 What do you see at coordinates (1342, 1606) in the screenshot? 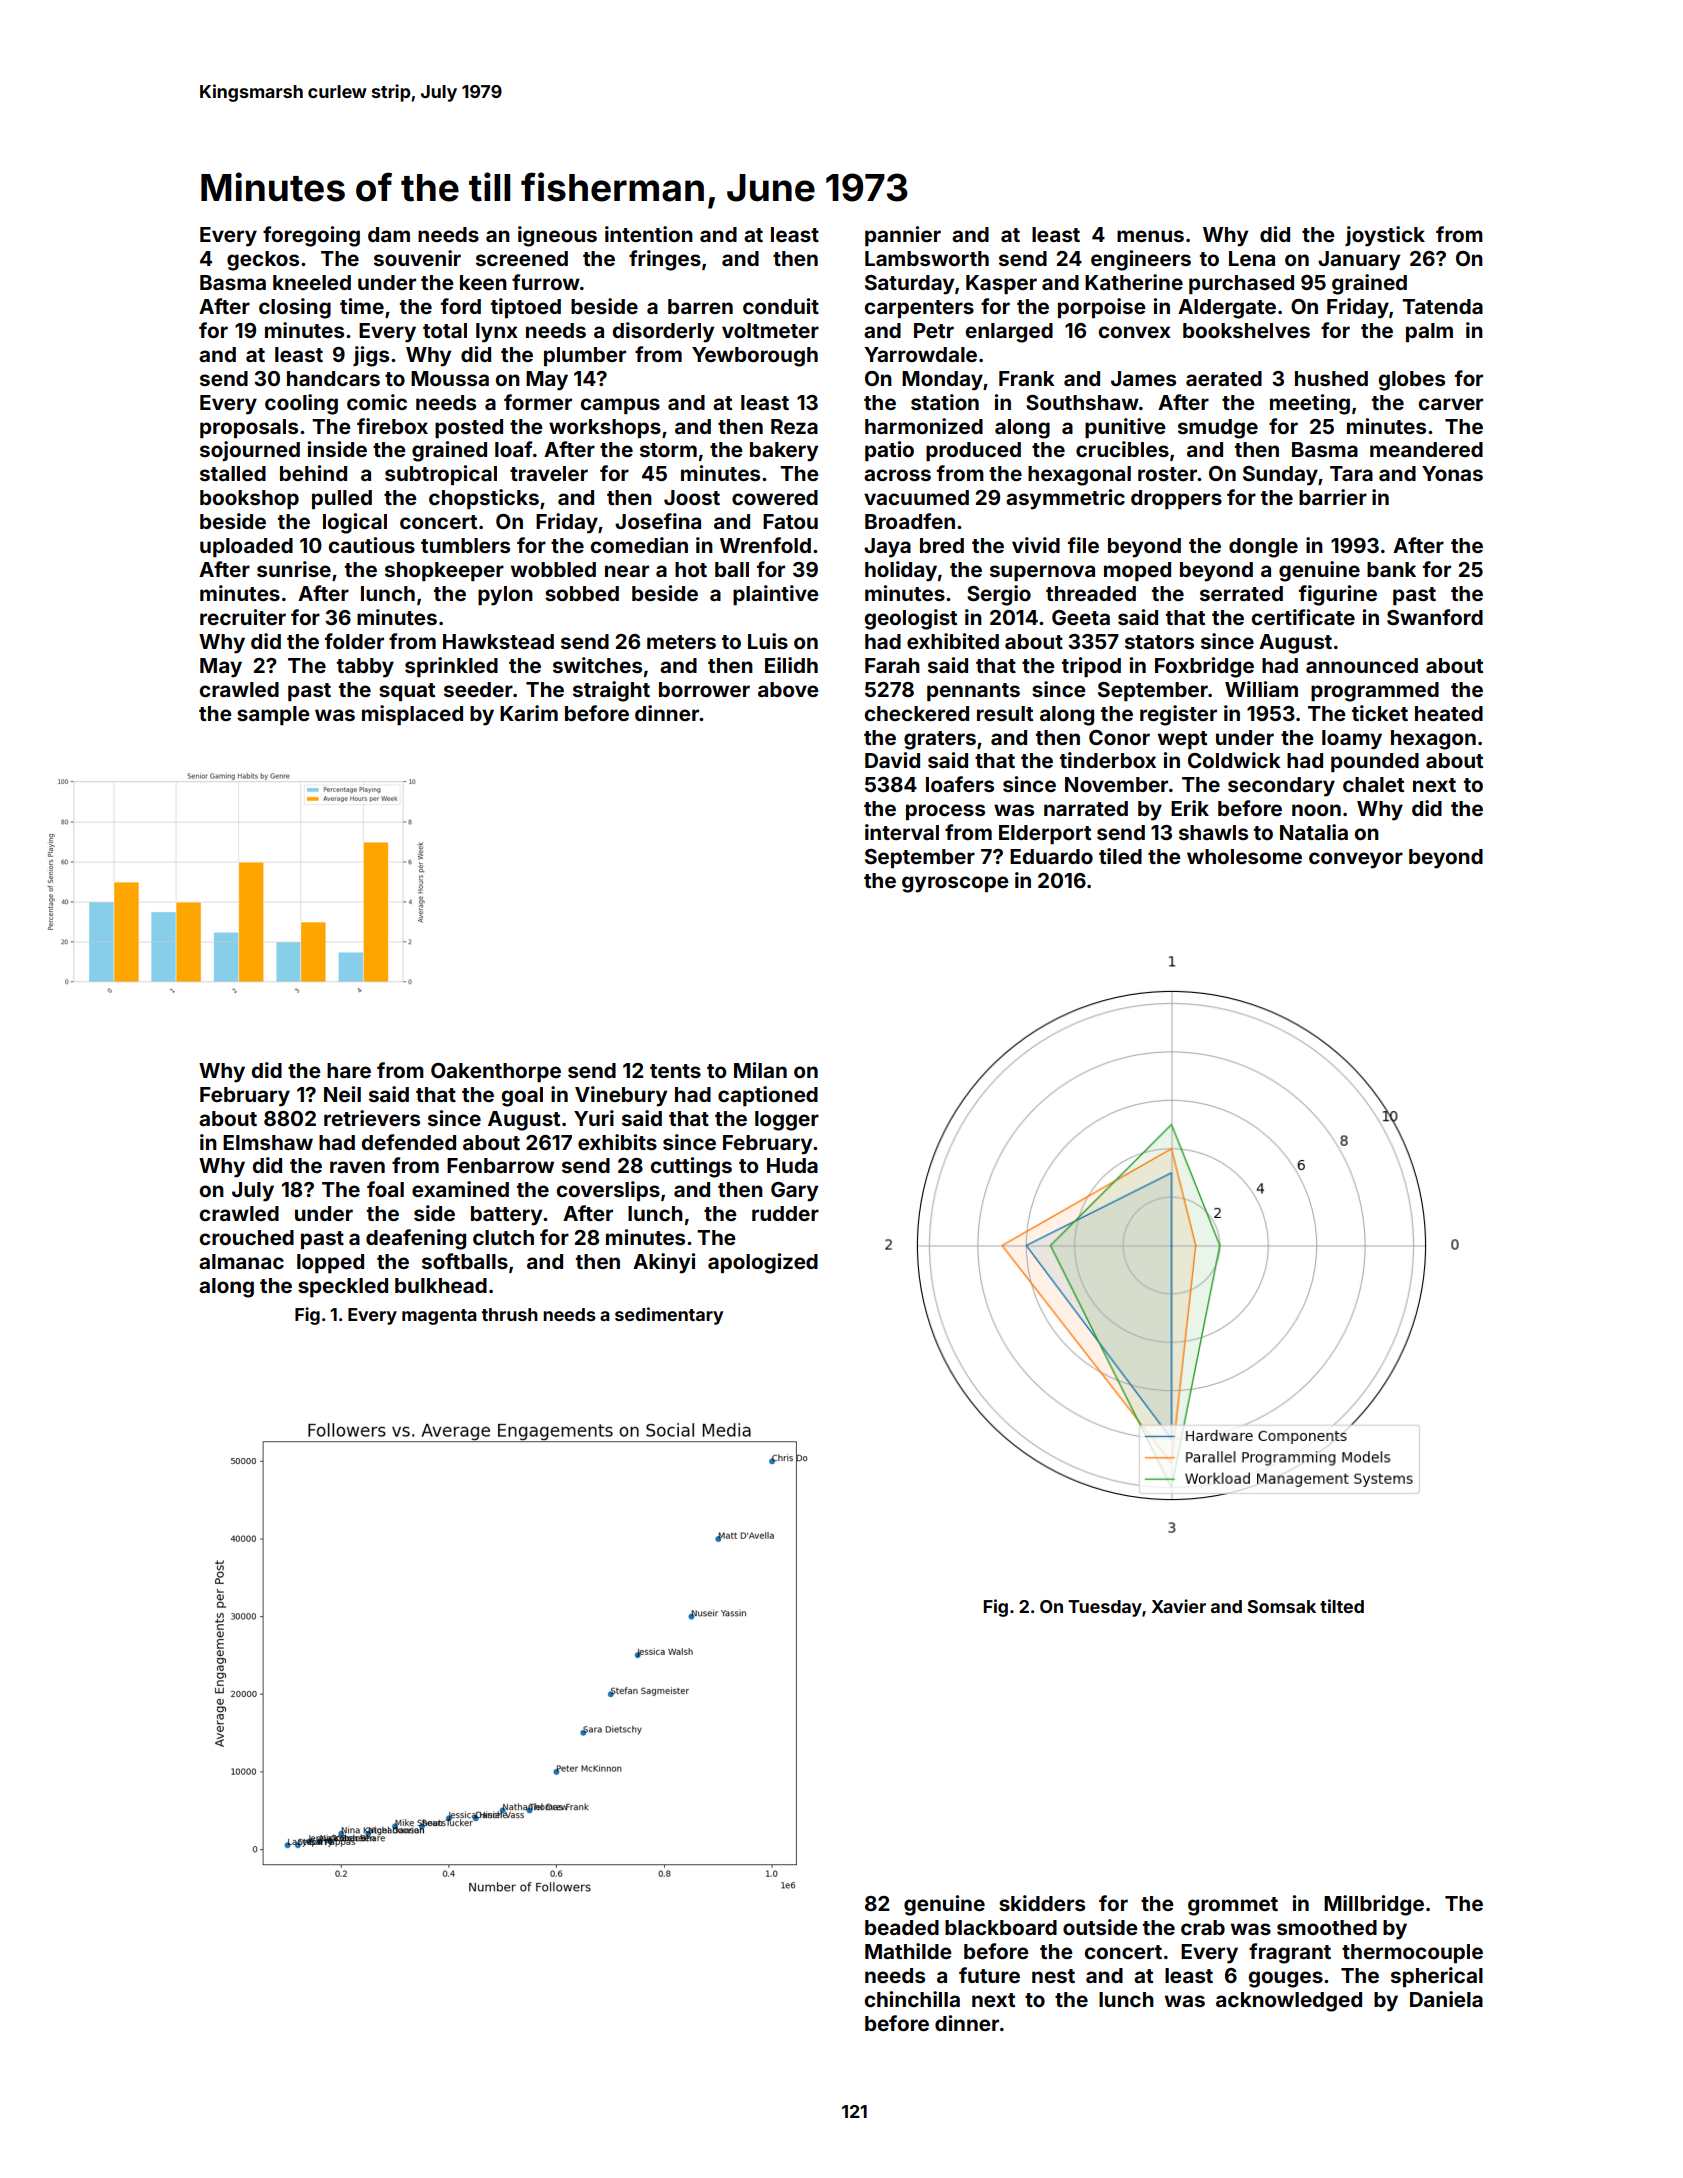
I see `tilted` at bounding box center [1342, 1606].
